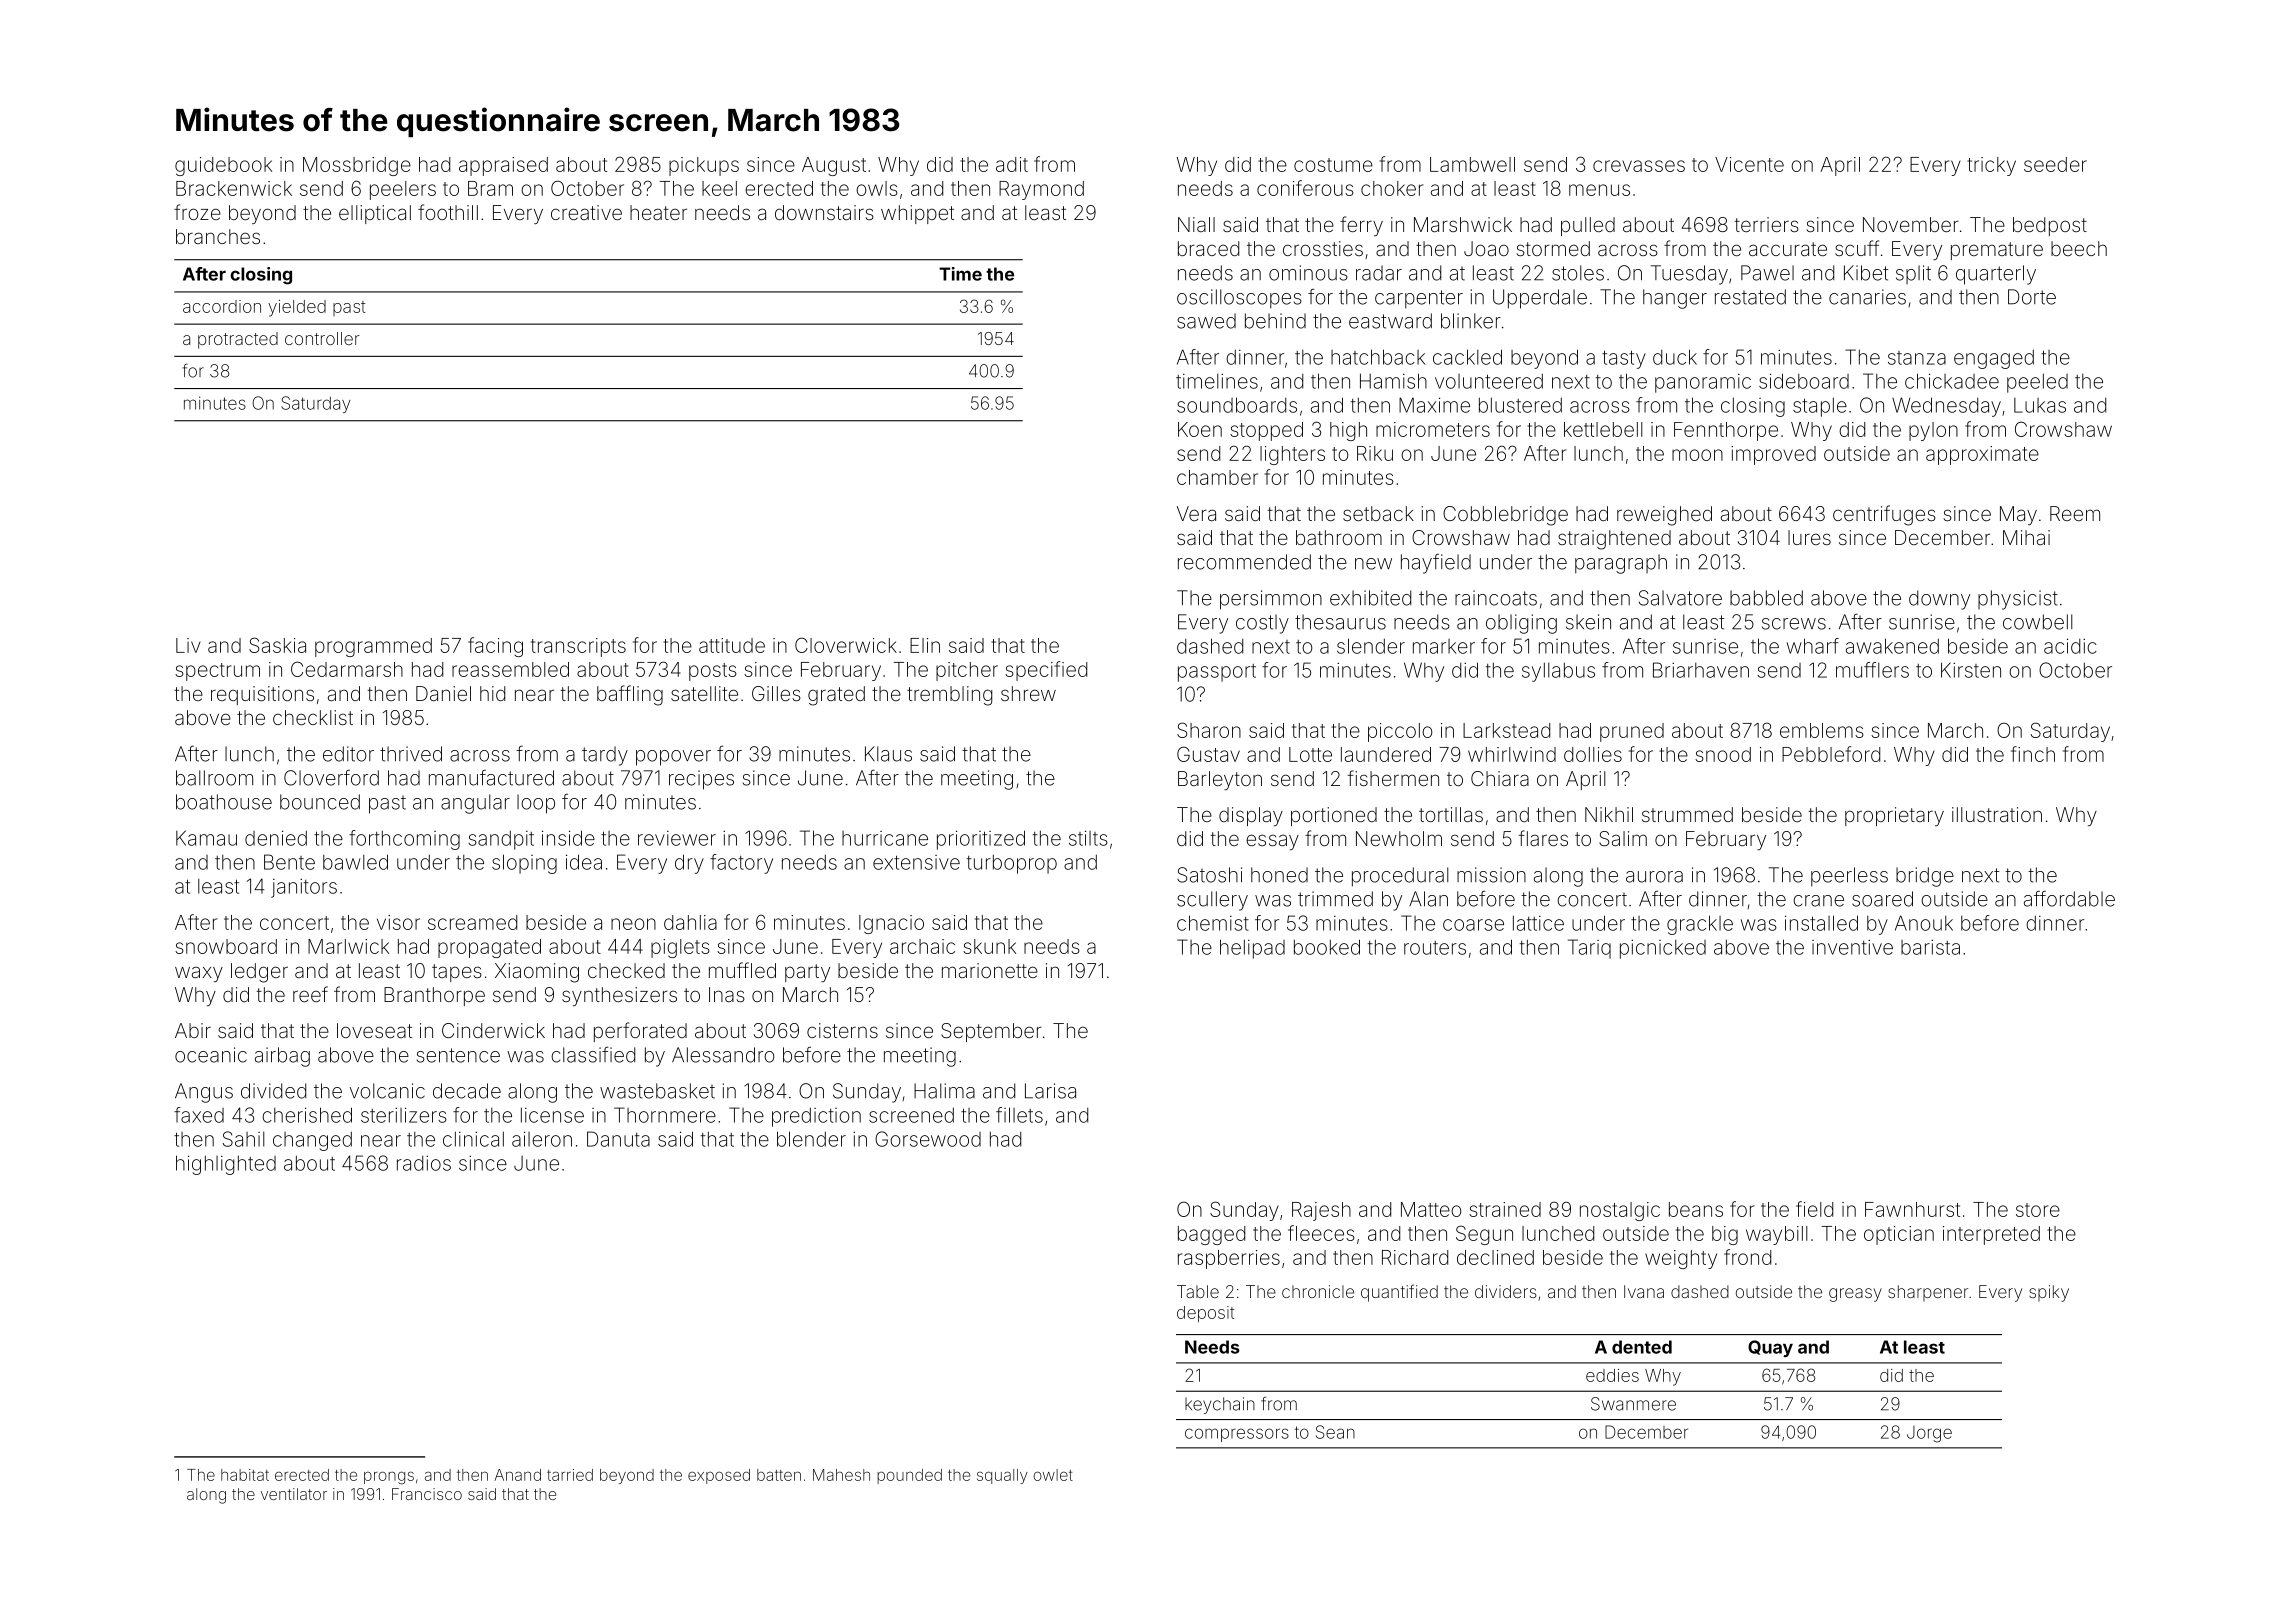 The width and height of the screenshot is (2292, 1620). Describe the element at coordinates (1209, 730) in the screenshot. I see `Sharon` at that location.
